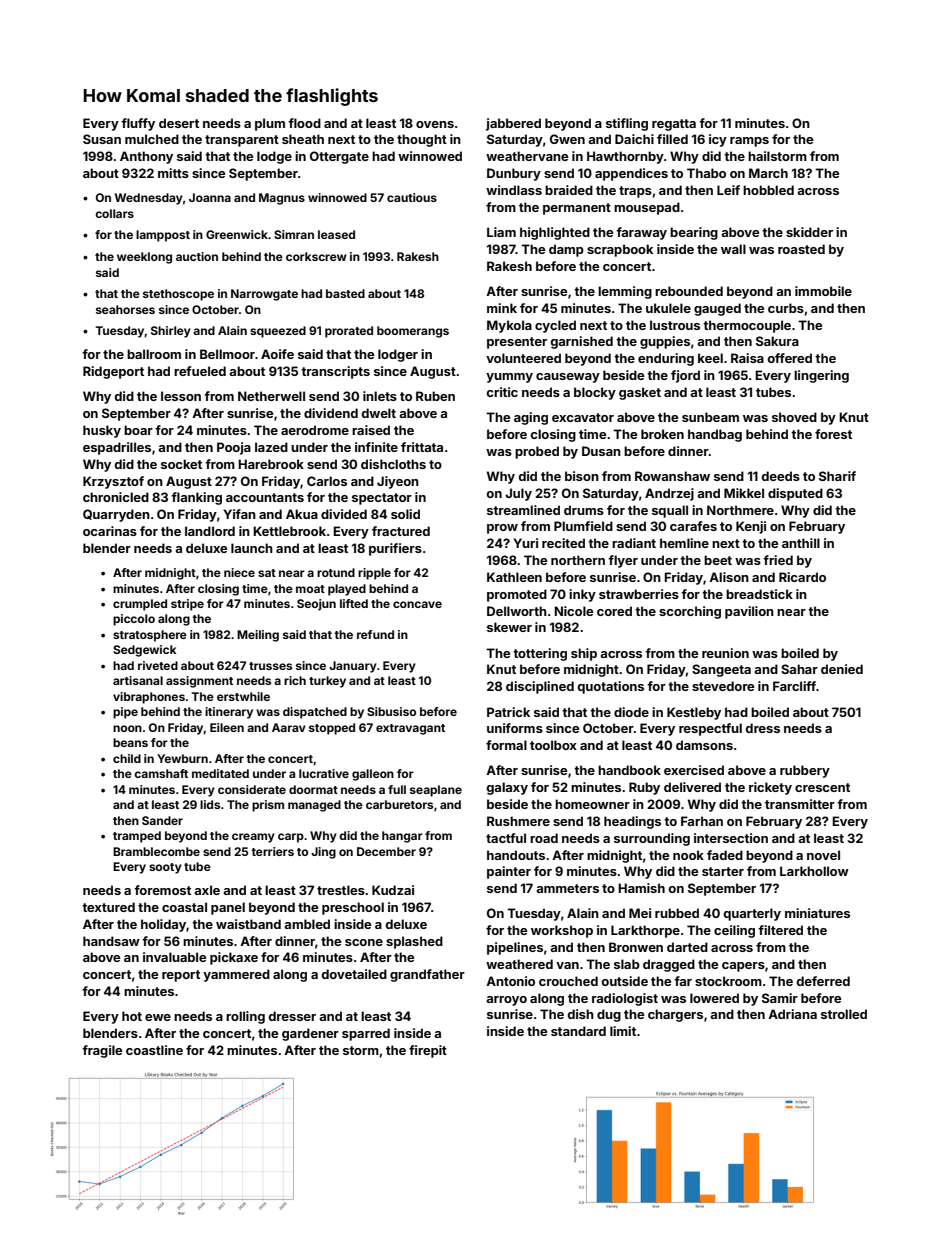 This document has width=952, height=1233. What do you see at coordinates (514, 577) in the document?
I see `Kathleen` at bounding box center [514, 577].
